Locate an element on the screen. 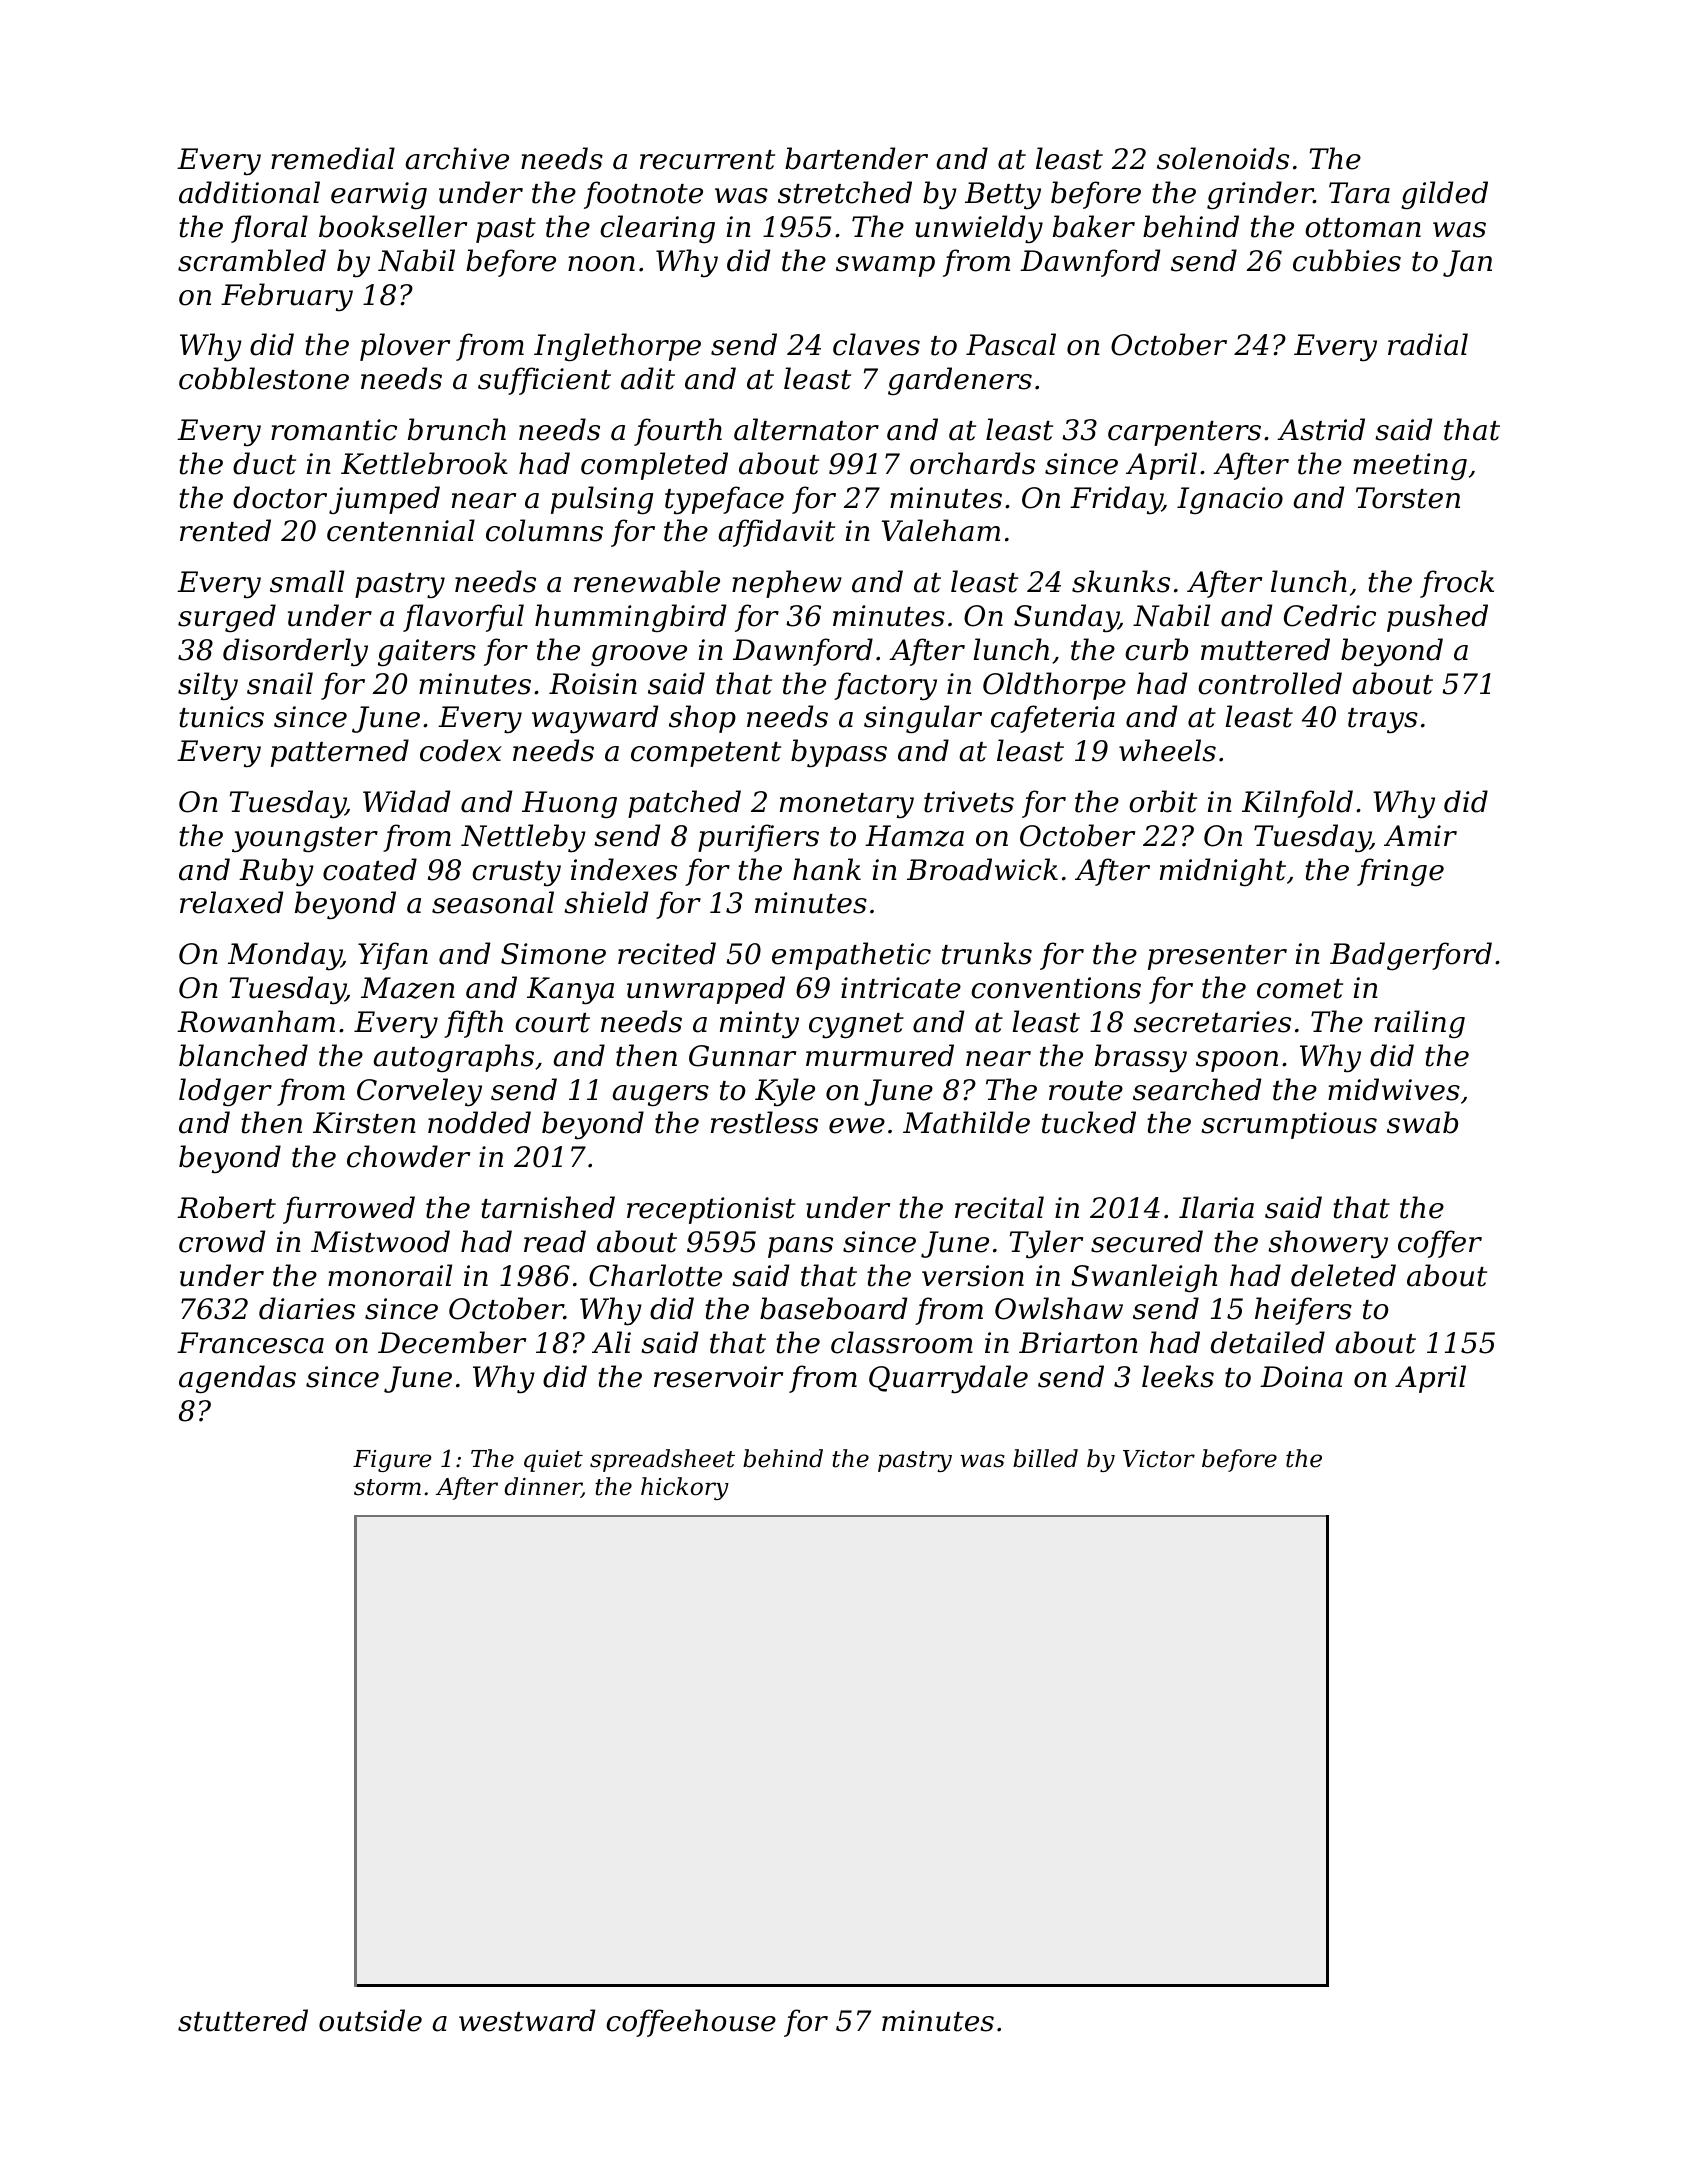  bartender is located at coordinates (856, 158).
